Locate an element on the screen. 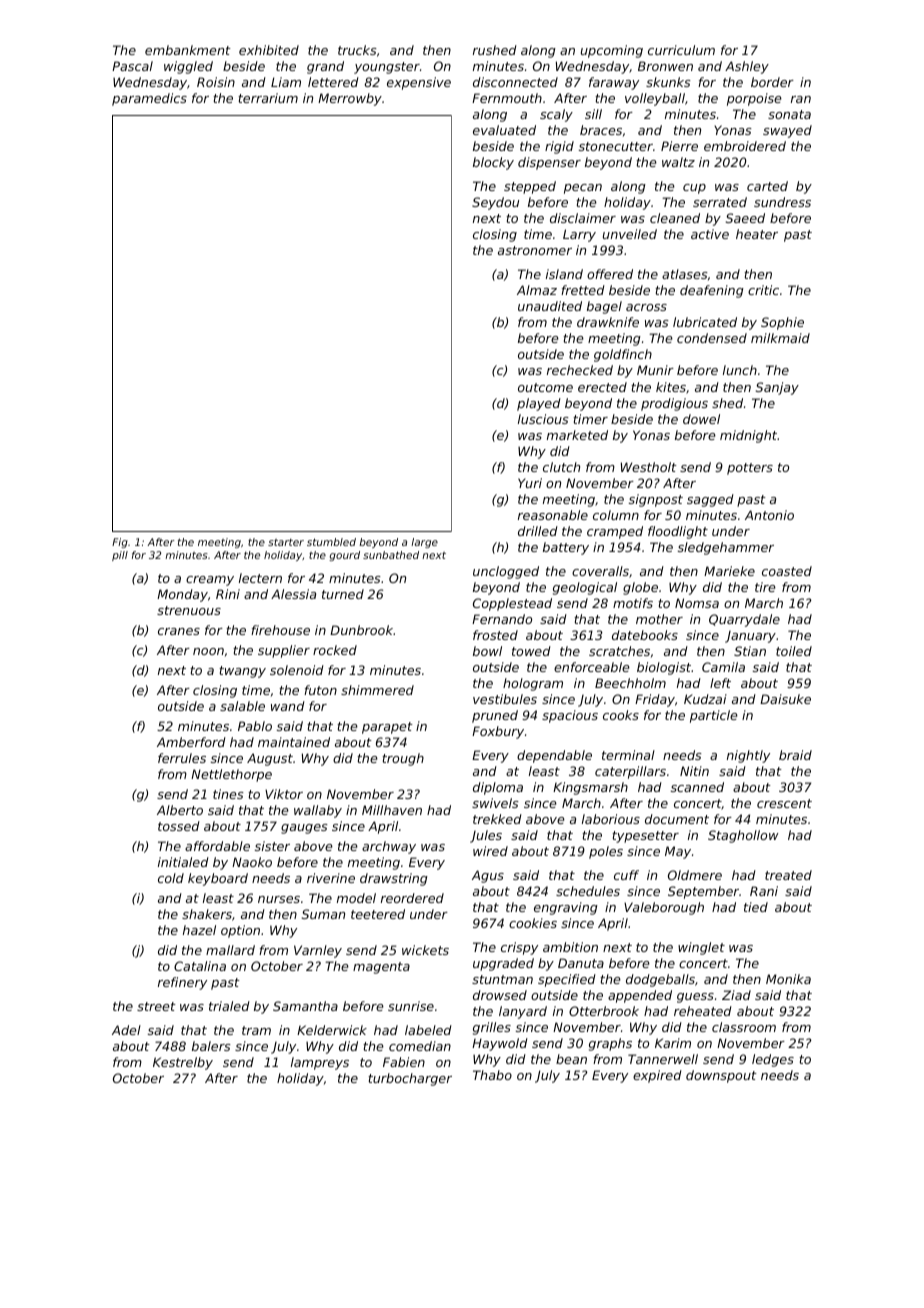 This screenshot has height=1308, width=924. Nomsa is located at coordinates (697, 603).
